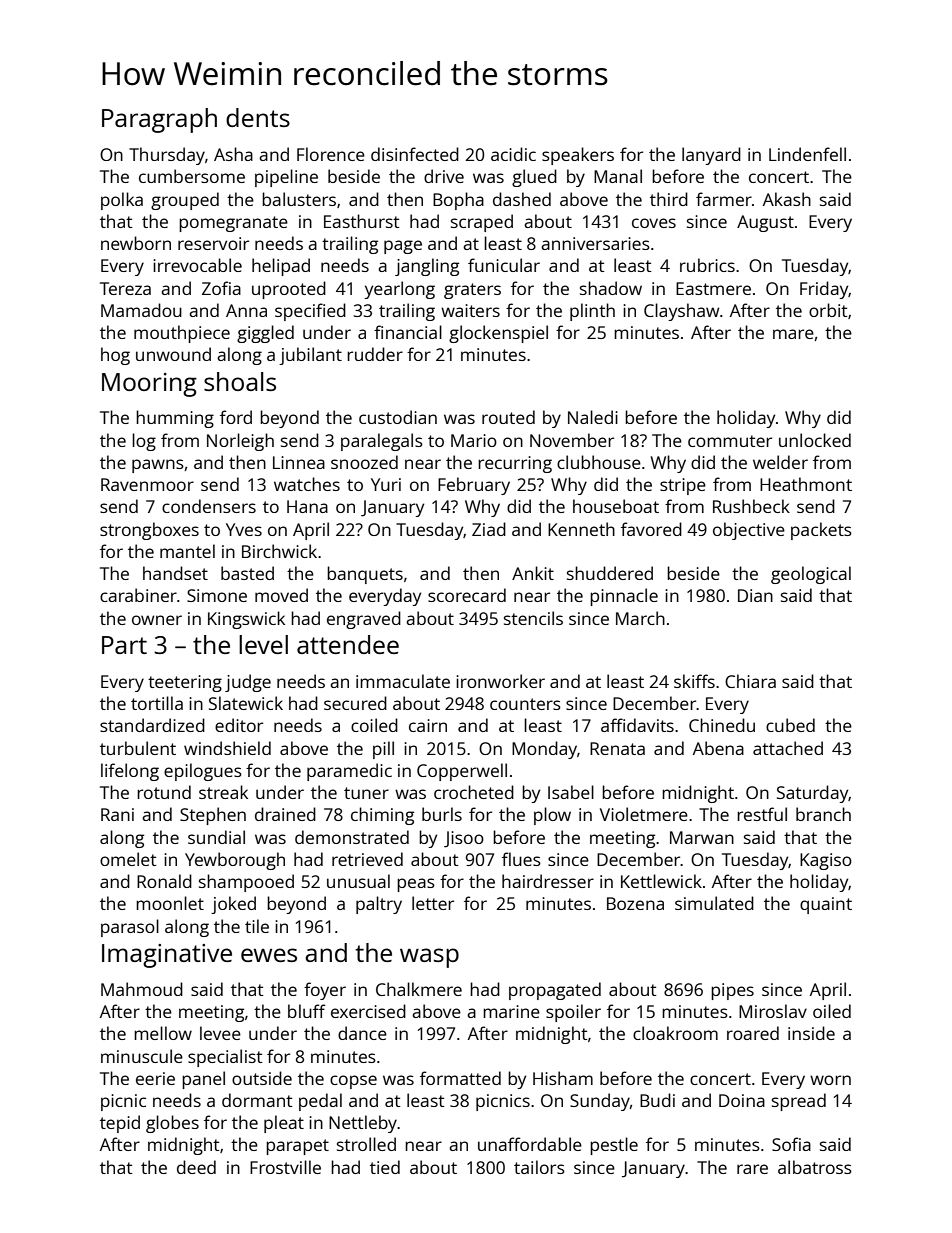  I want to click on tailors, so click(539, 1167).
